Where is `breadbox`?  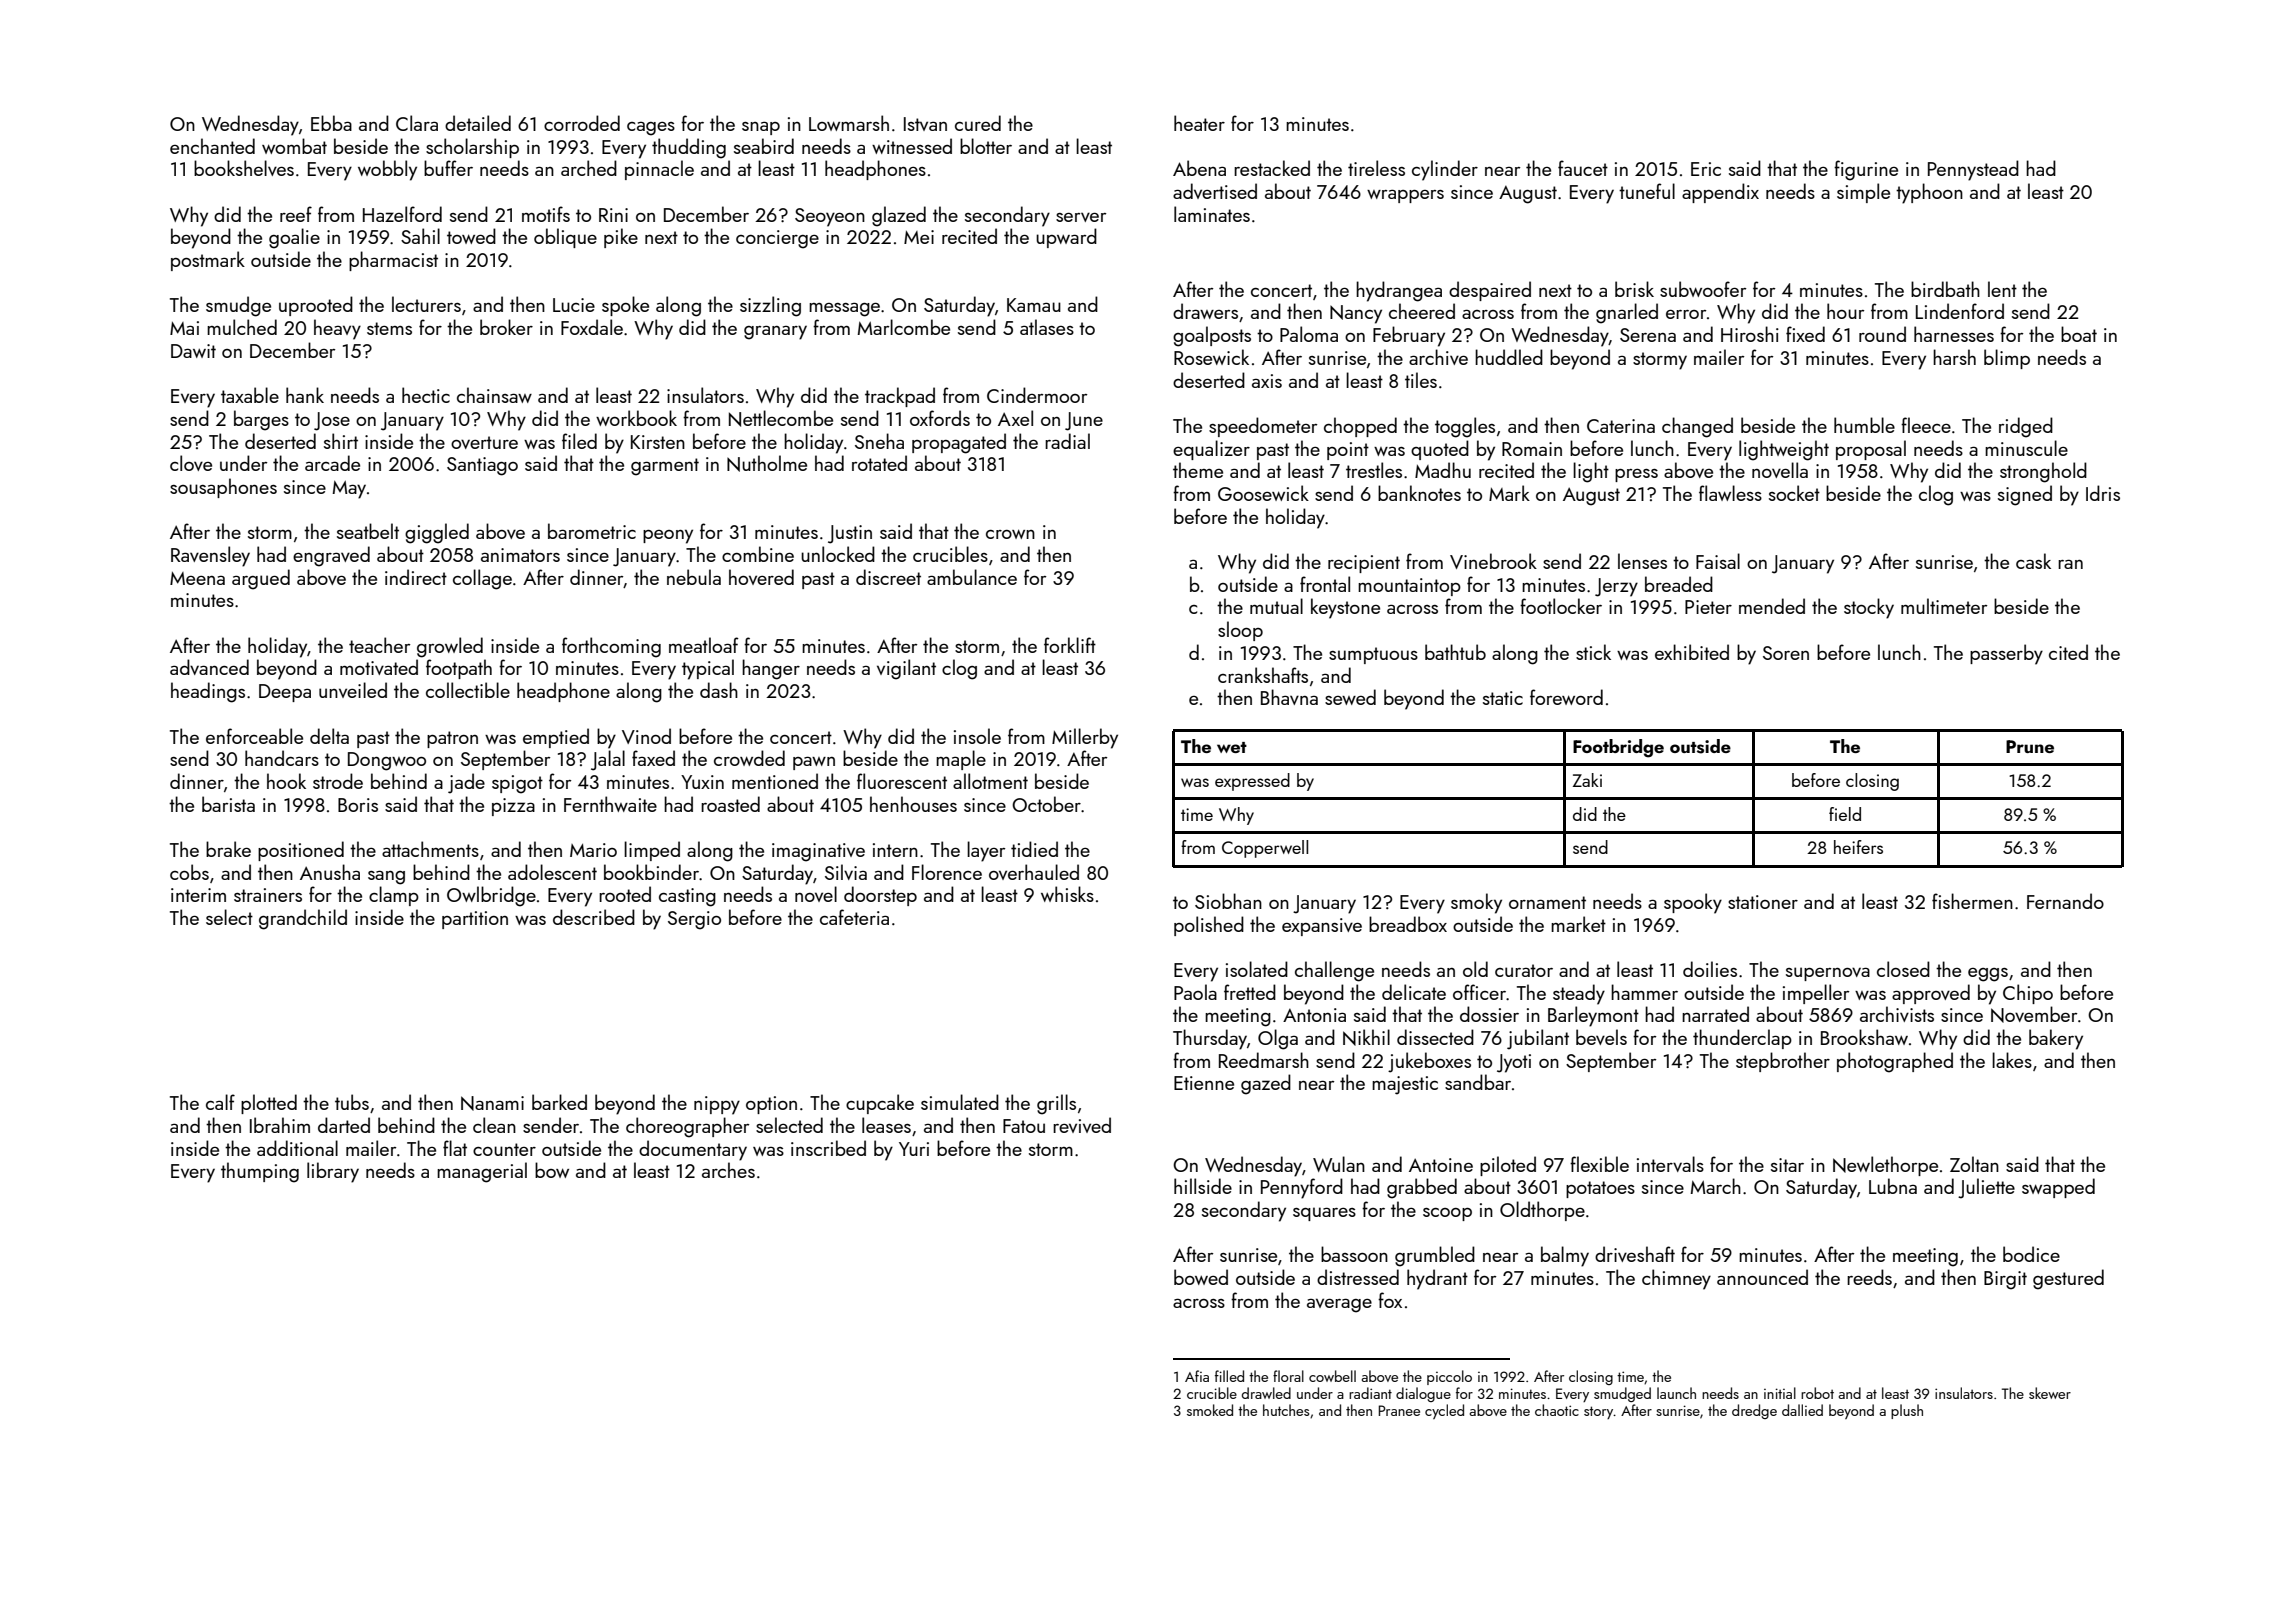
breadbox is located at coordinates (1408, 924).
